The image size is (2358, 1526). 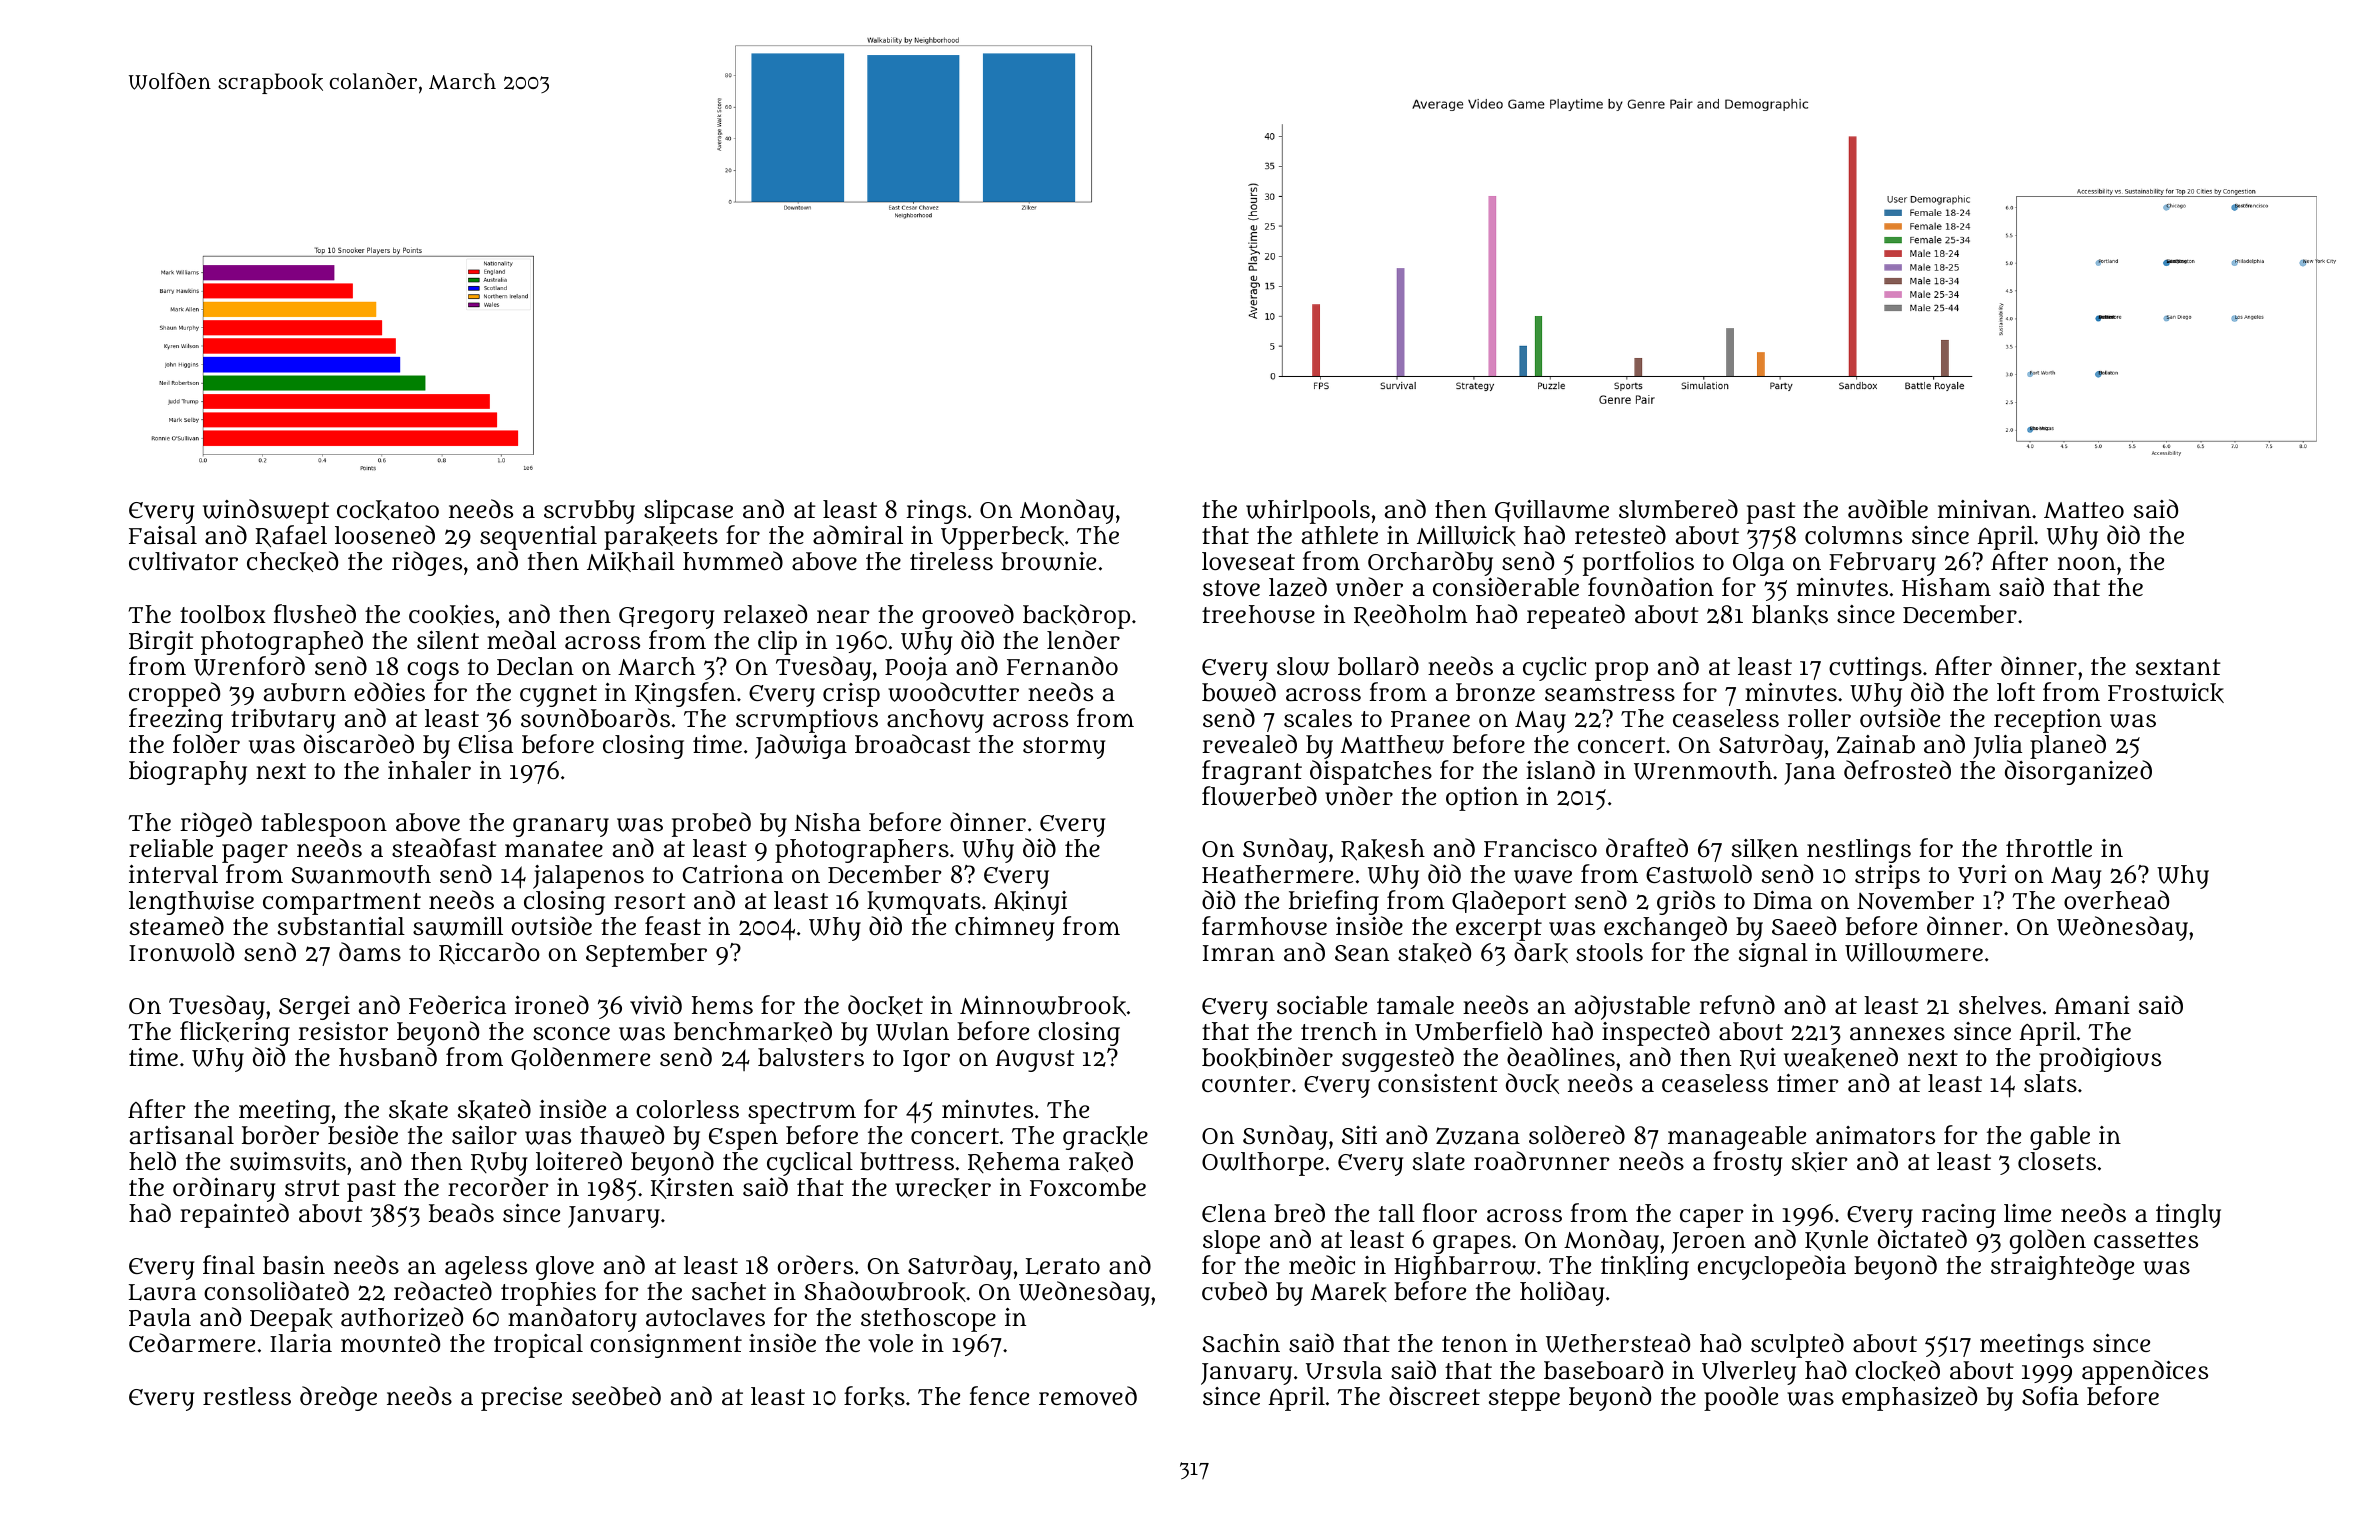 What do you see at coordinates (2087, 563) in the screenshot?
I see `noon` at bounding box center [2087, 563].
